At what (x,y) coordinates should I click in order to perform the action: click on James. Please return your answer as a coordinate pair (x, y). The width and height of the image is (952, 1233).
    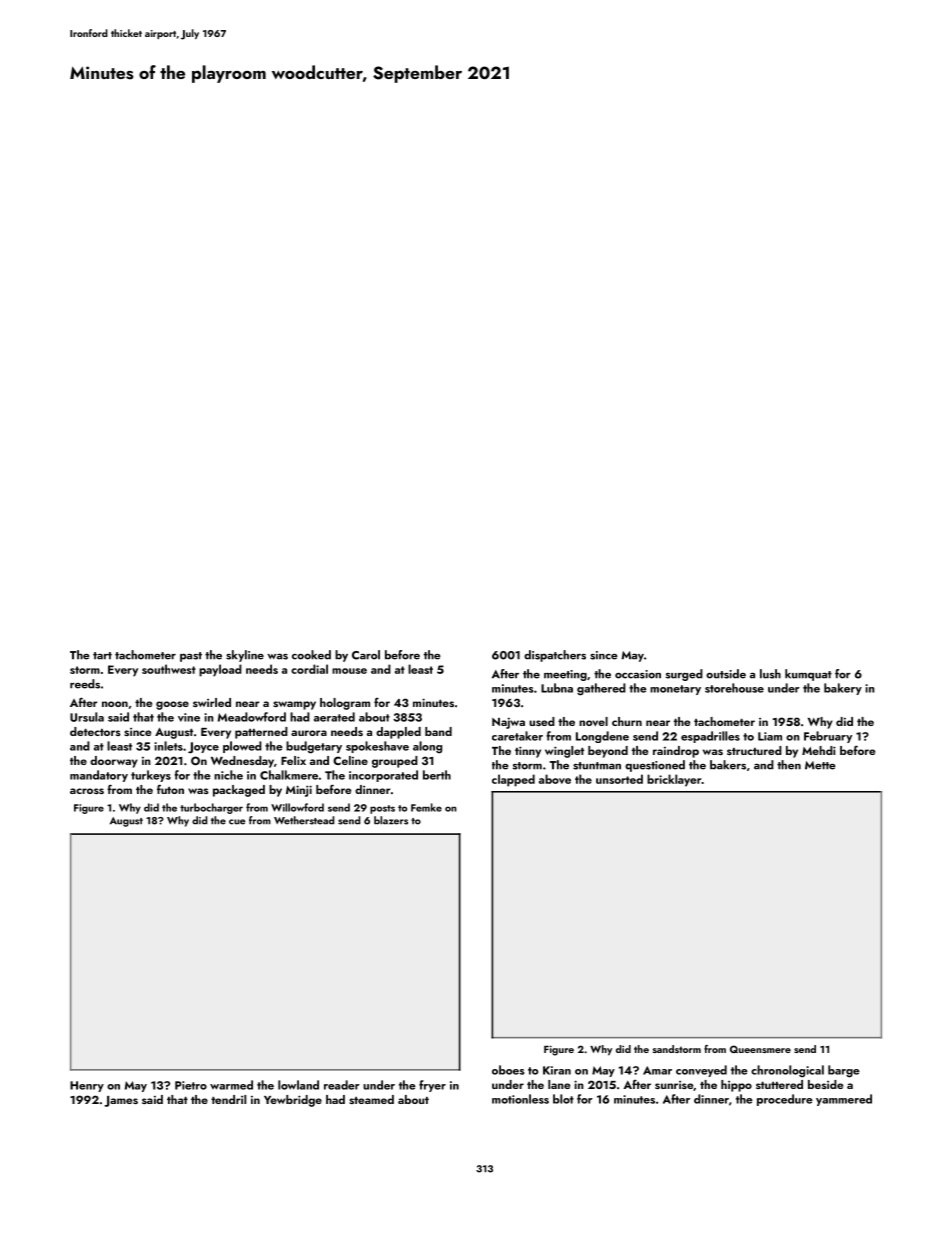
    Looking at the image, I should click on (121, 1101).
